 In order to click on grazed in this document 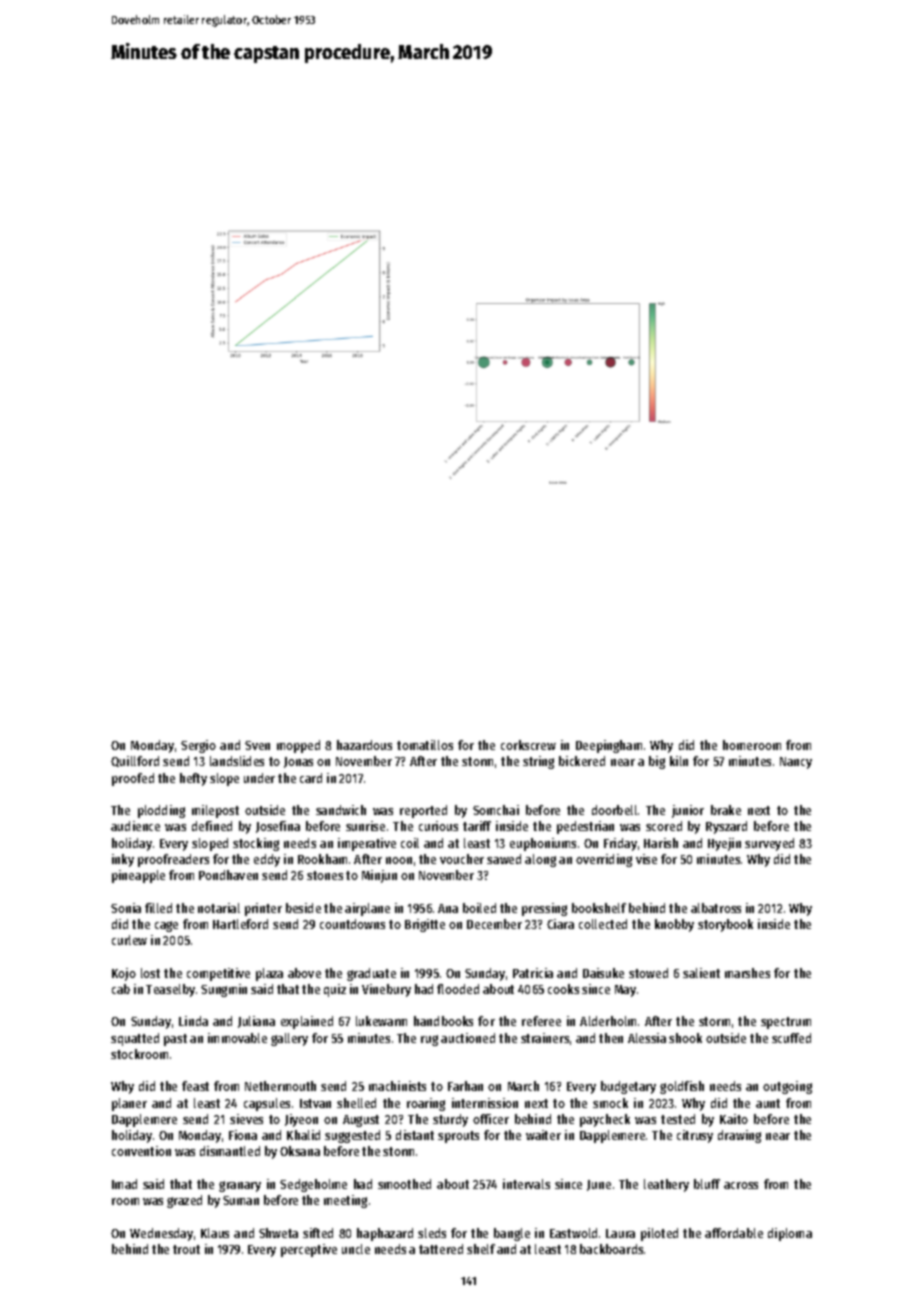, I will do `click(184, 1201)`.
